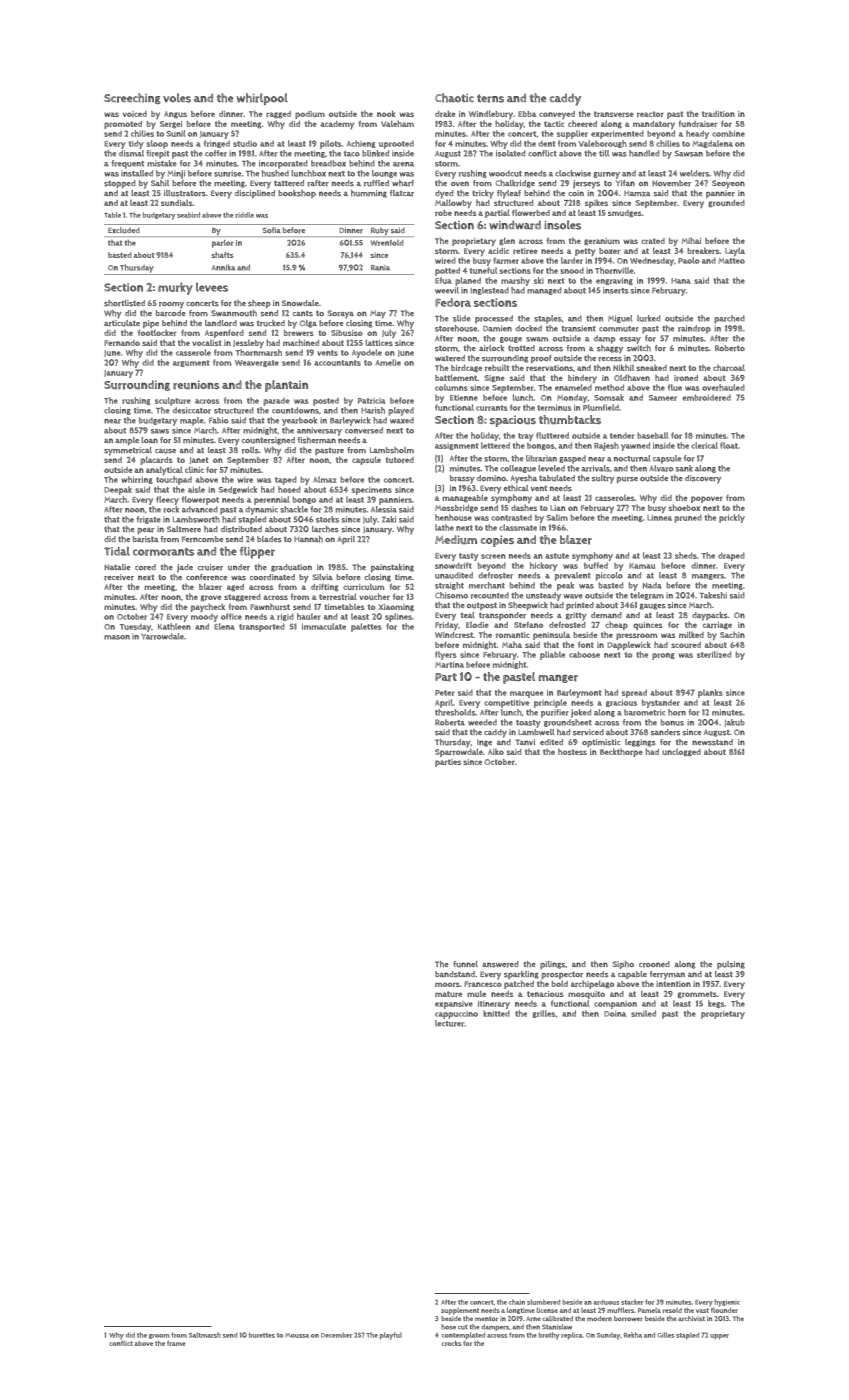 The image size is (849, 1400). What do you see at coordinates (616, 290) in the screenshot?
I see `inserts` at bounding box center [616, 290].
